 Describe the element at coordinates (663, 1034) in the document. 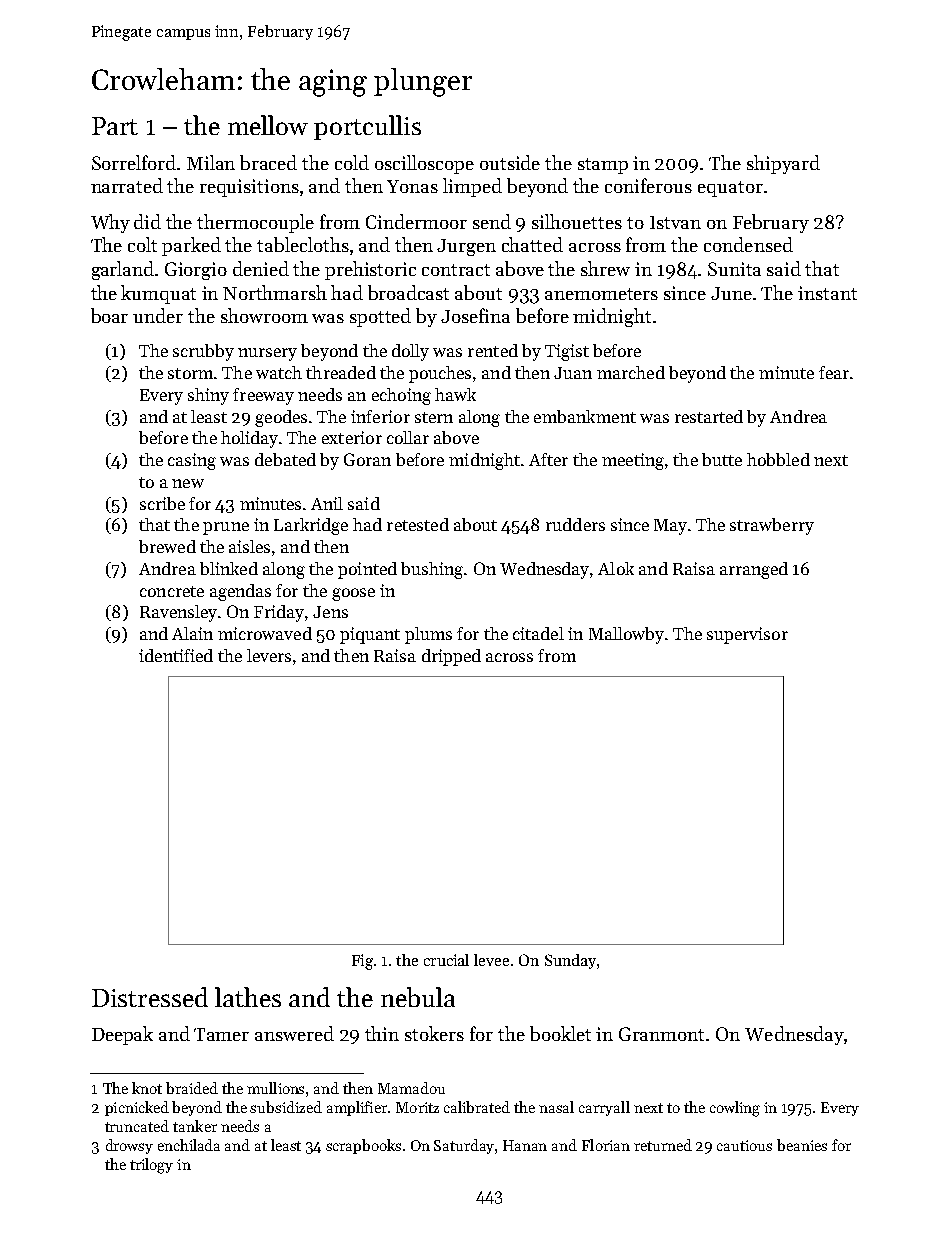

I see `Granmont` at that location.
